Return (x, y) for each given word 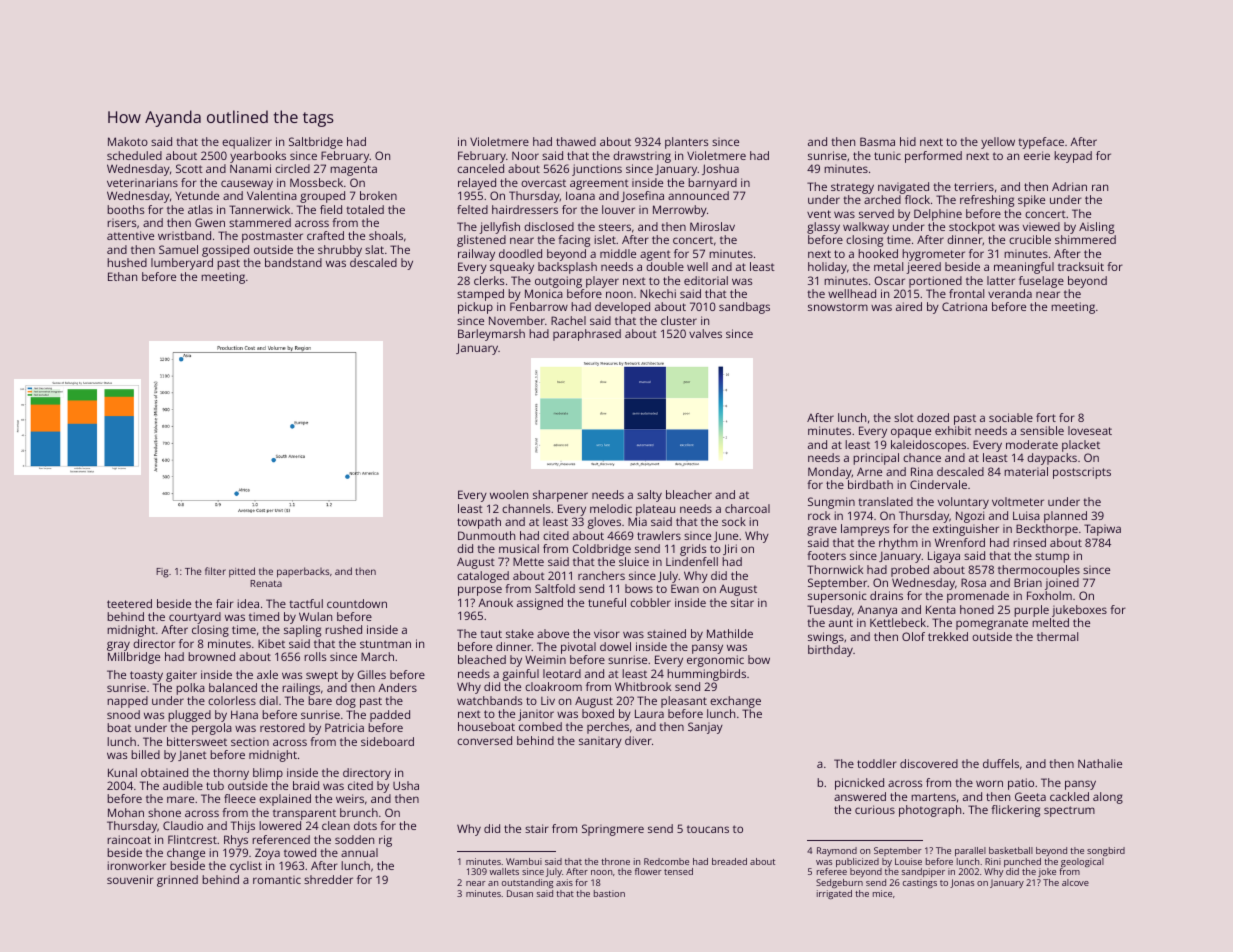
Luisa (1026, 515)
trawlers (659, 535)
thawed (576, 141)
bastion (609, 893)
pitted (242, 572)
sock (734, 521)
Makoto (128, 141)
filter (215, 571)
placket (1081, 446)
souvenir (130, 879)
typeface (1041, 143)
